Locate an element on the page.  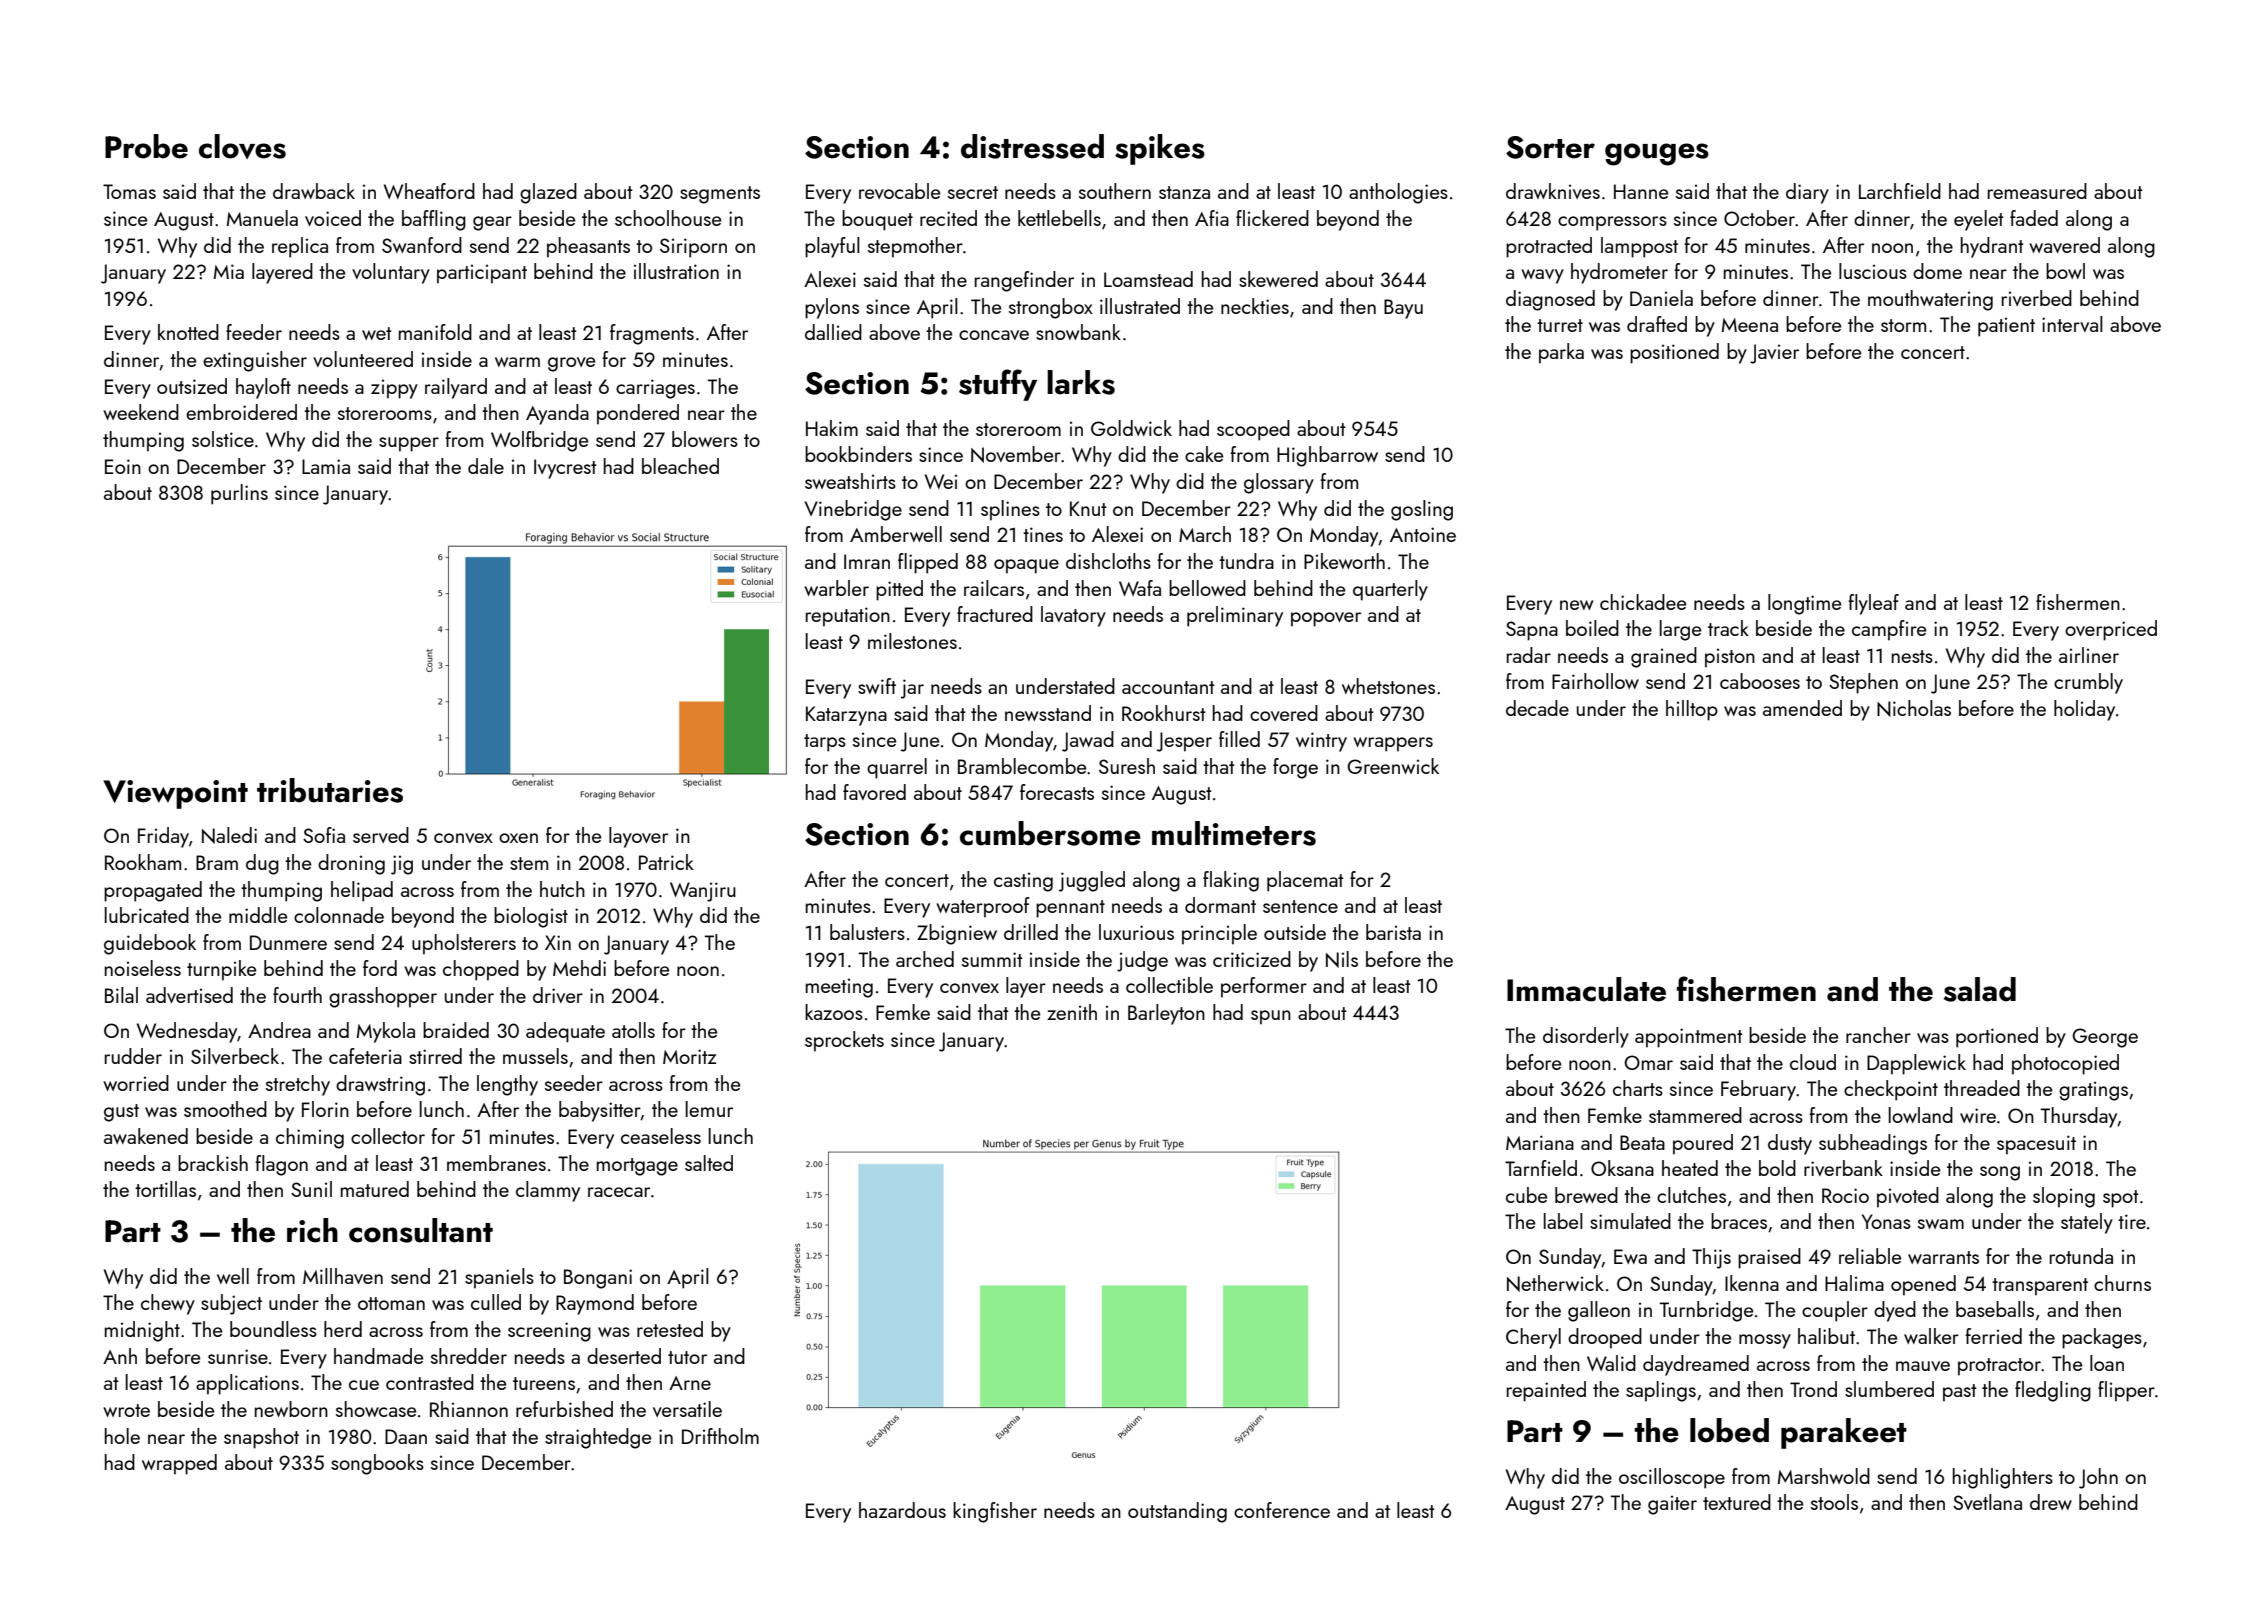
remeasured is located at coordinates (2037, 191).
